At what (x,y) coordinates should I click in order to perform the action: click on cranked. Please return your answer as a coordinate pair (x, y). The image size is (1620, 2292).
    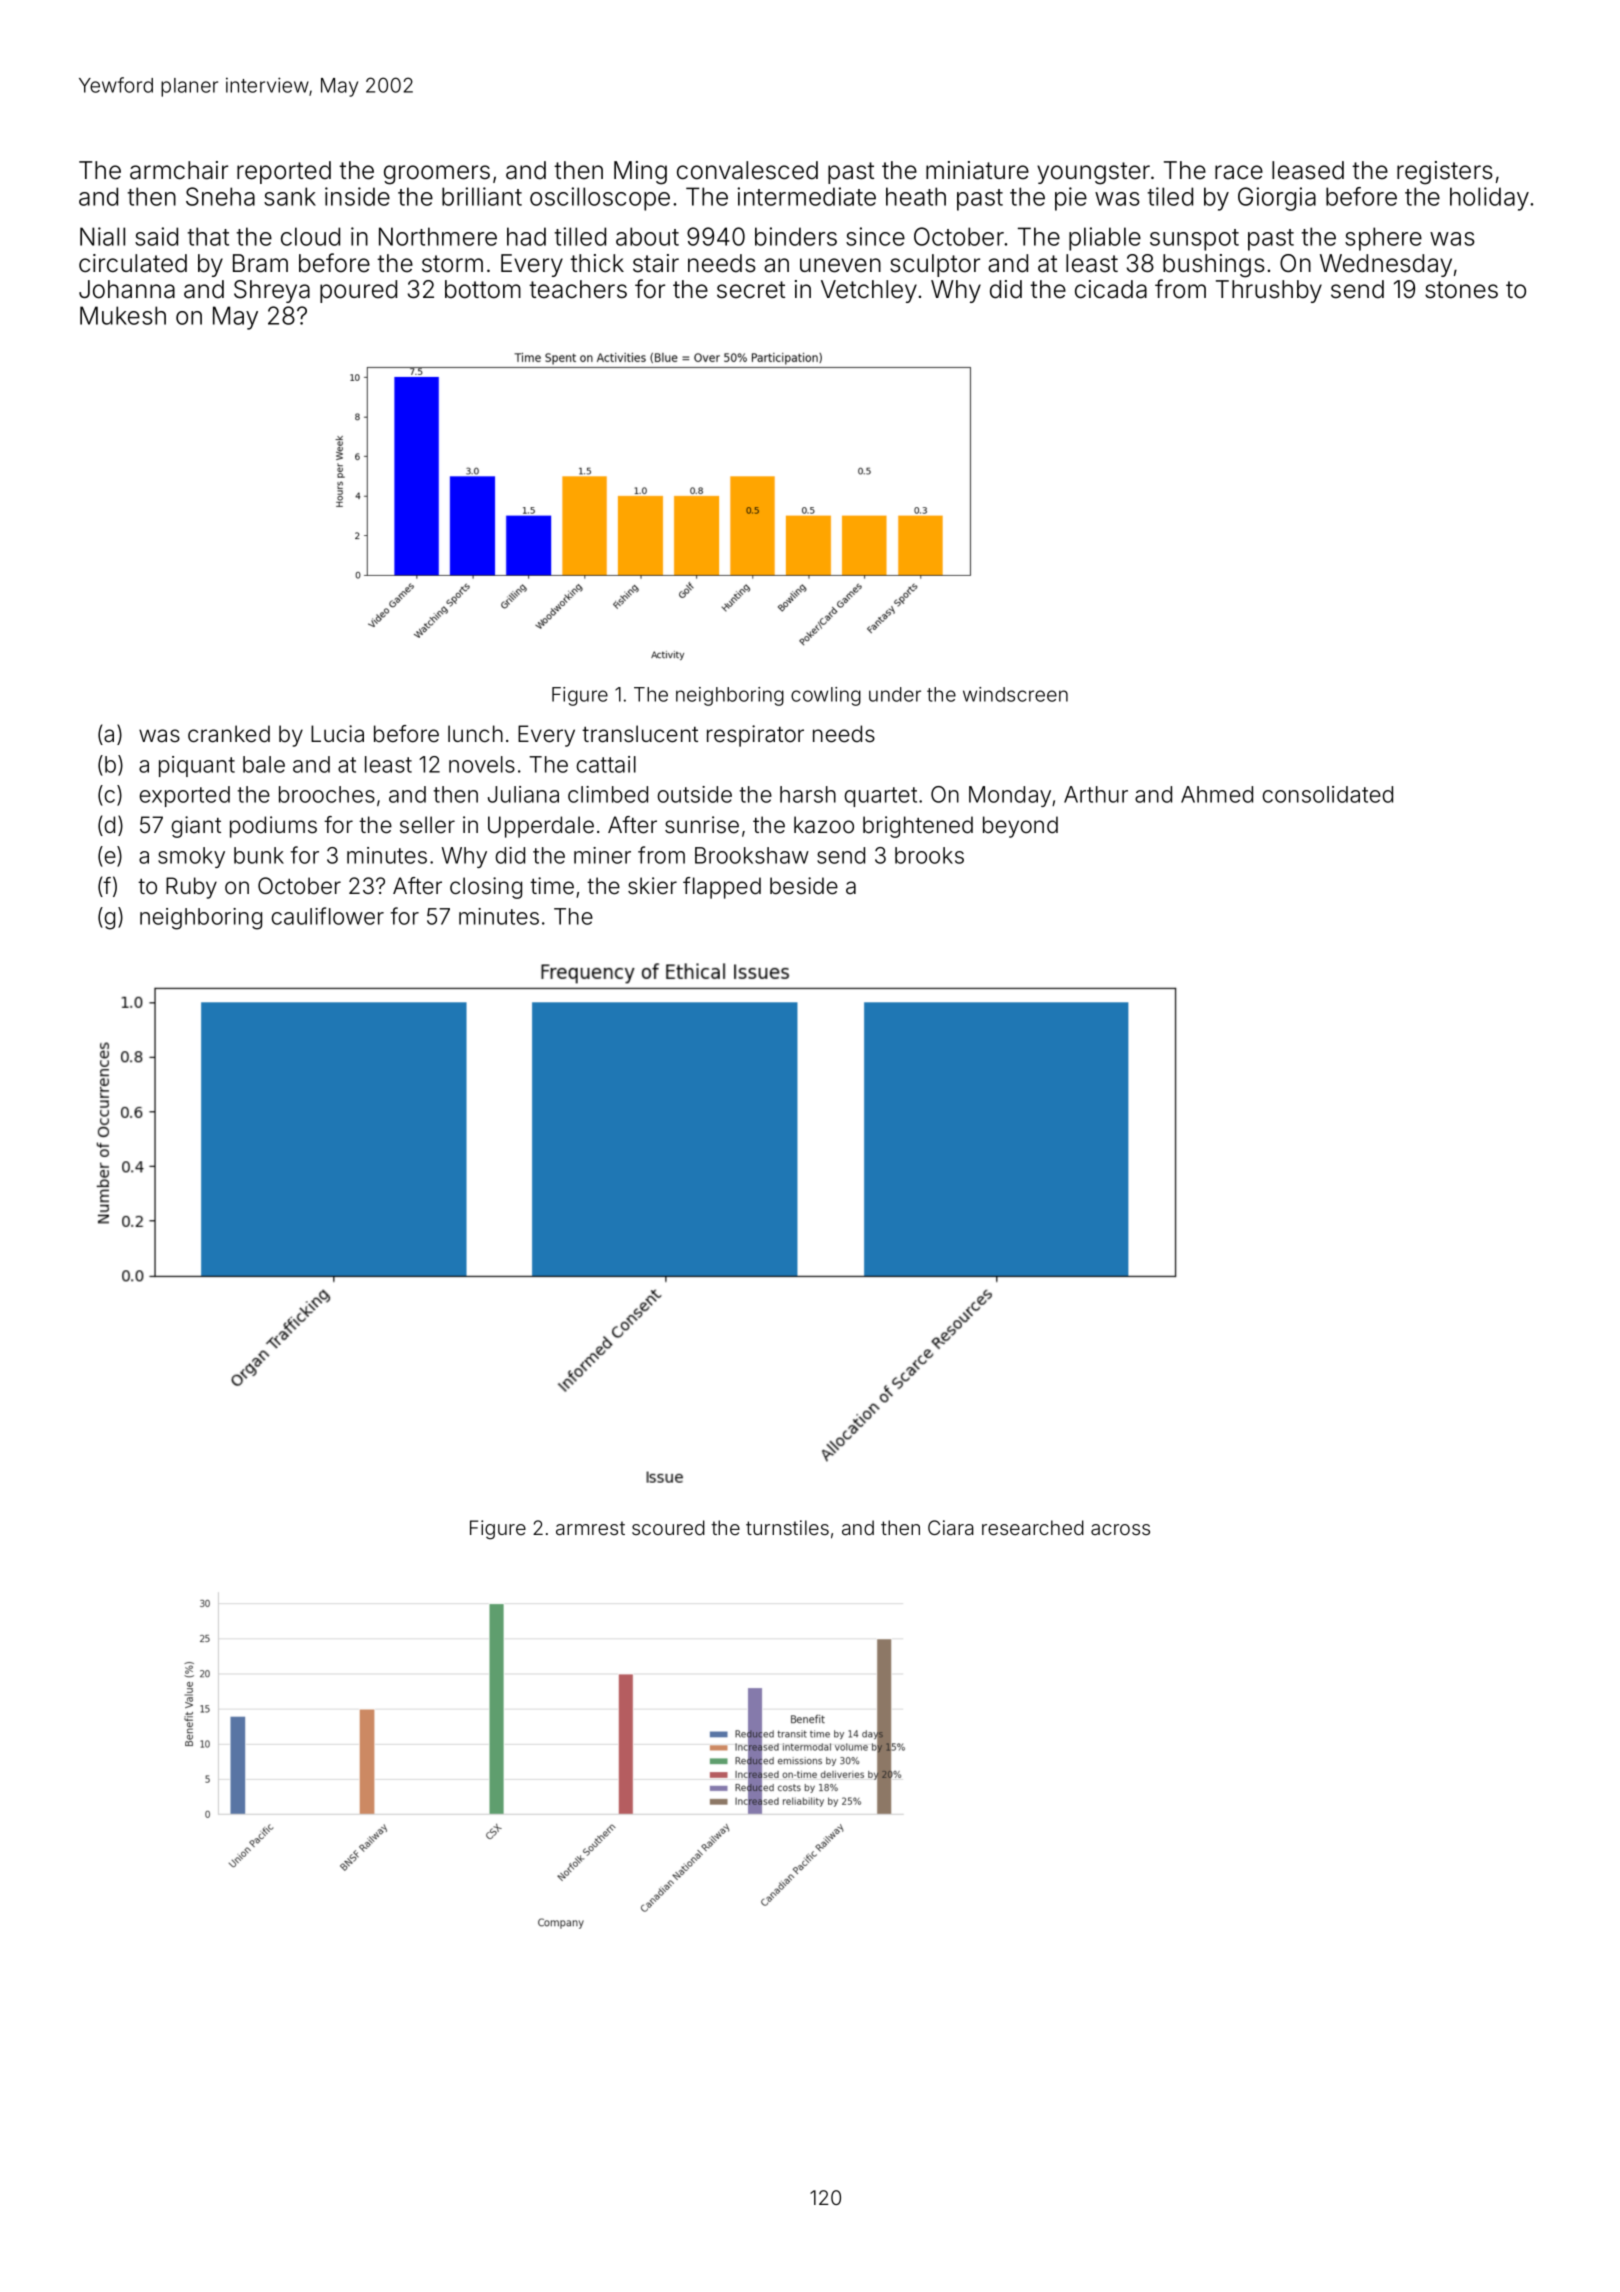
    Looking at the image, I should click on (229, 734).
